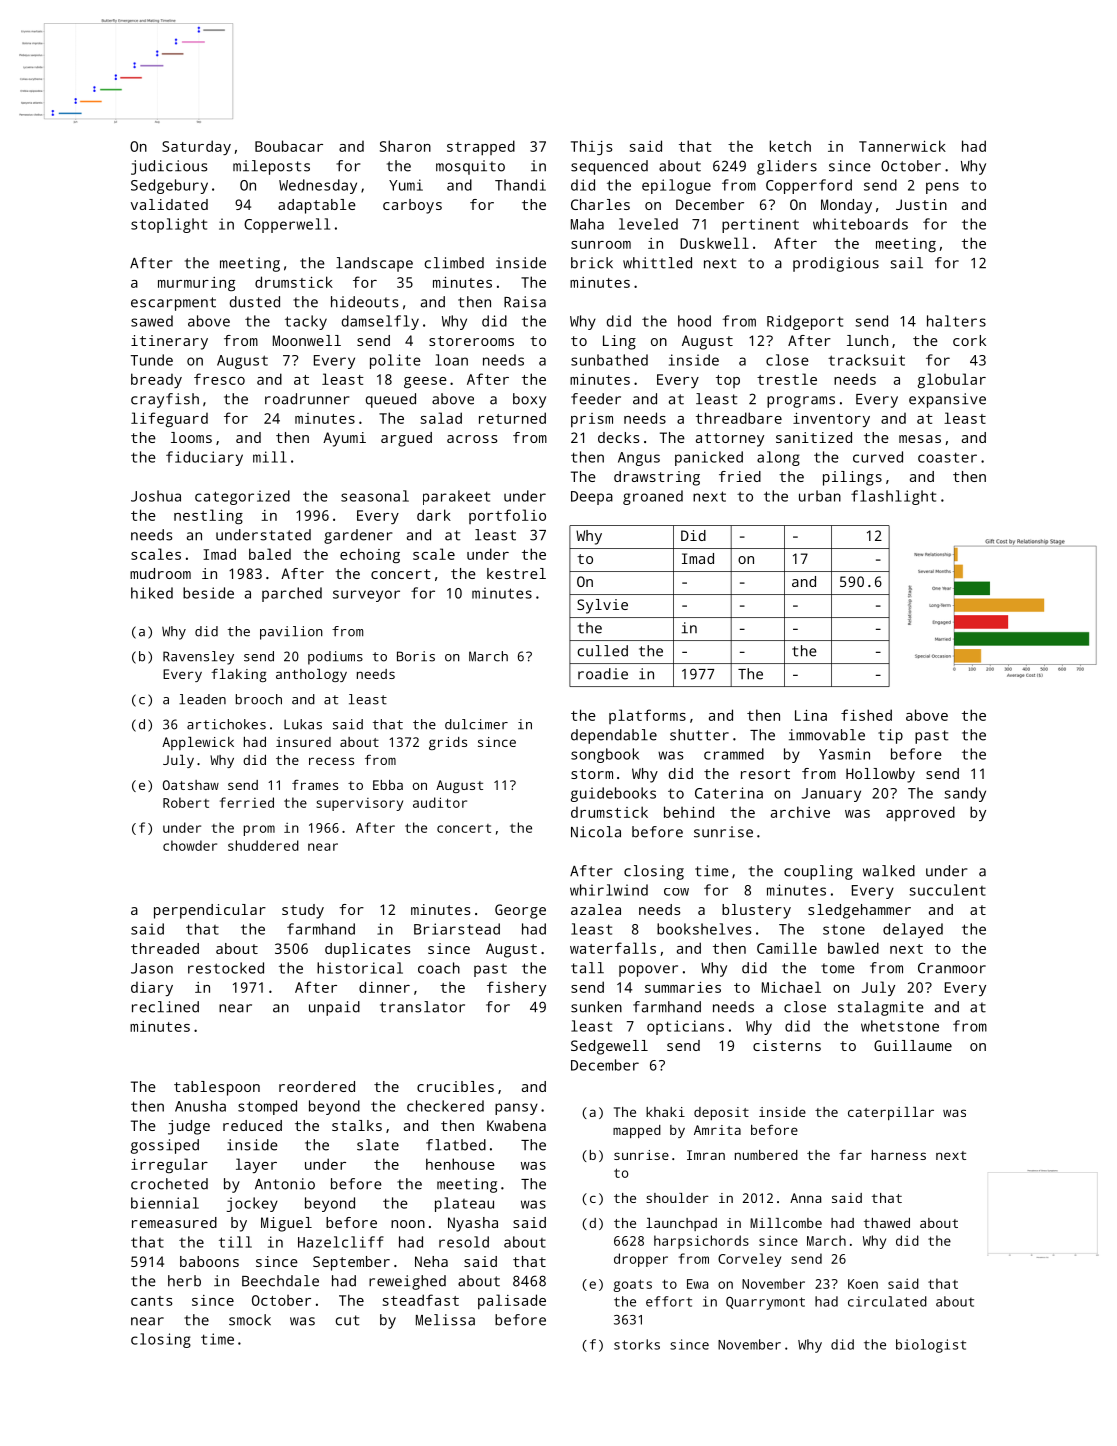 The height and width of the screenshot is (1446, 1117). I want to click on walked, so click(889, 871).
